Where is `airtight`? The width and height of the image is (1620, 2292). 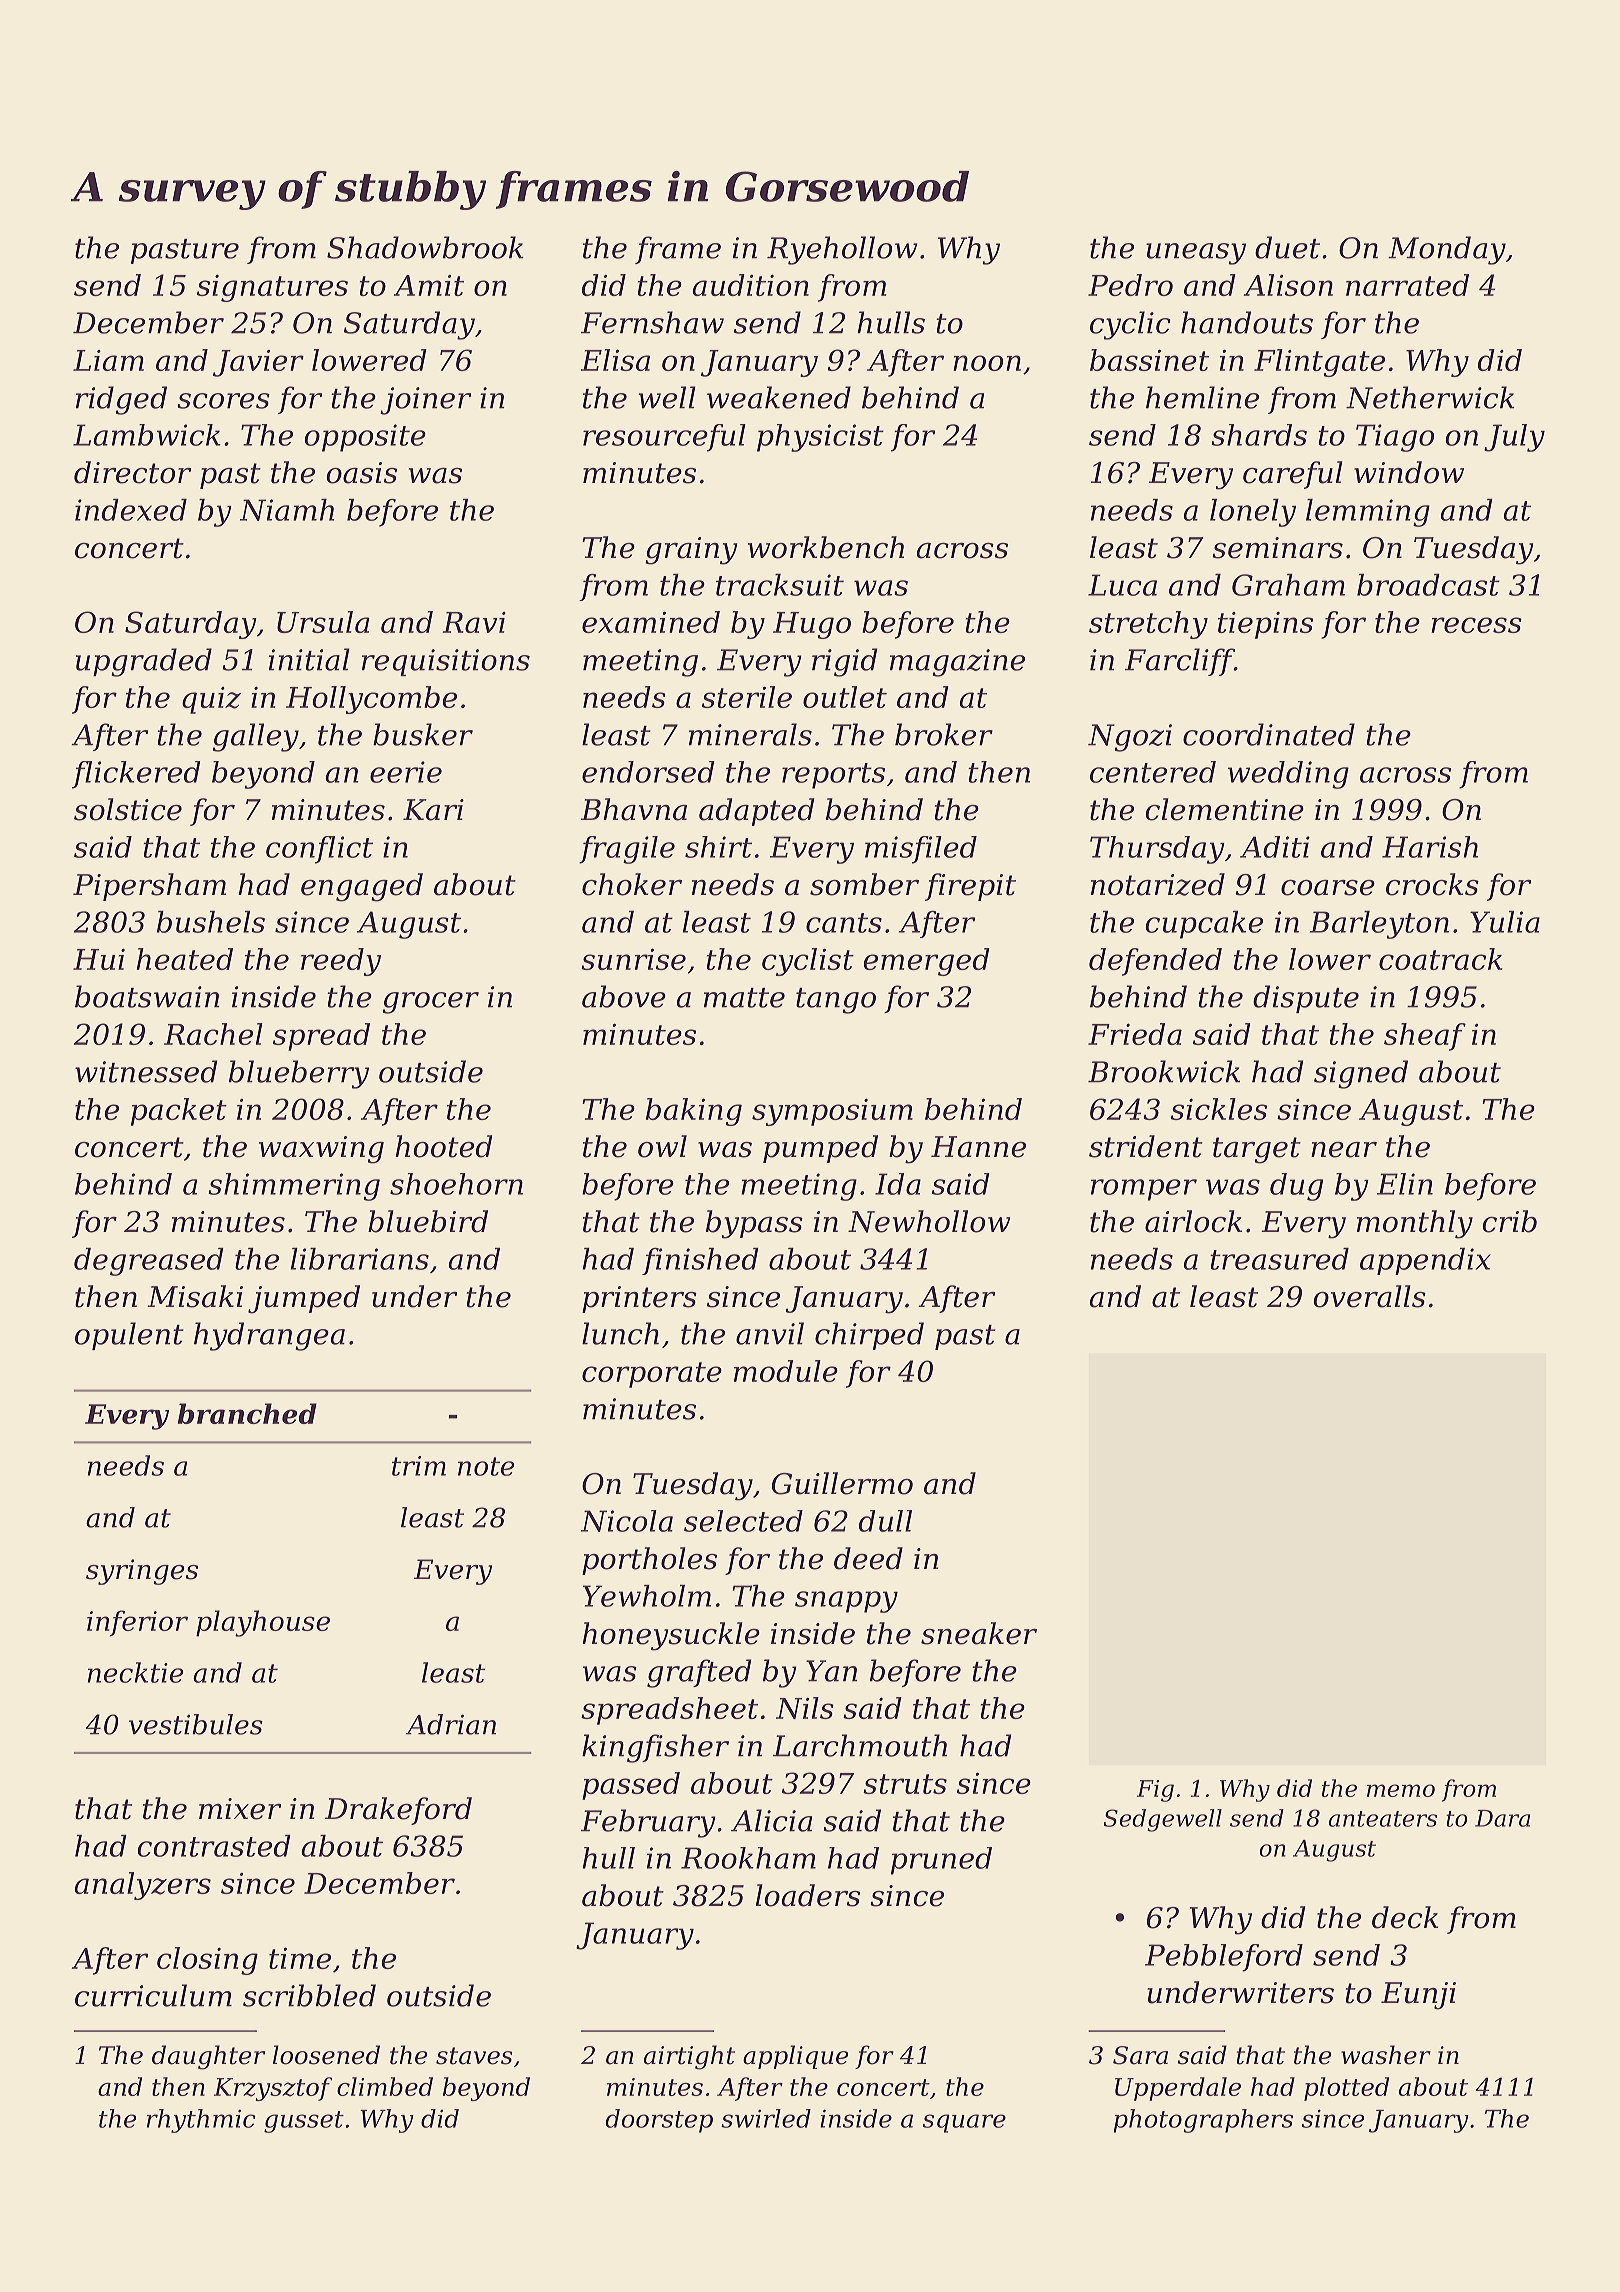
airtight is located at coordinates (689, 2057).
